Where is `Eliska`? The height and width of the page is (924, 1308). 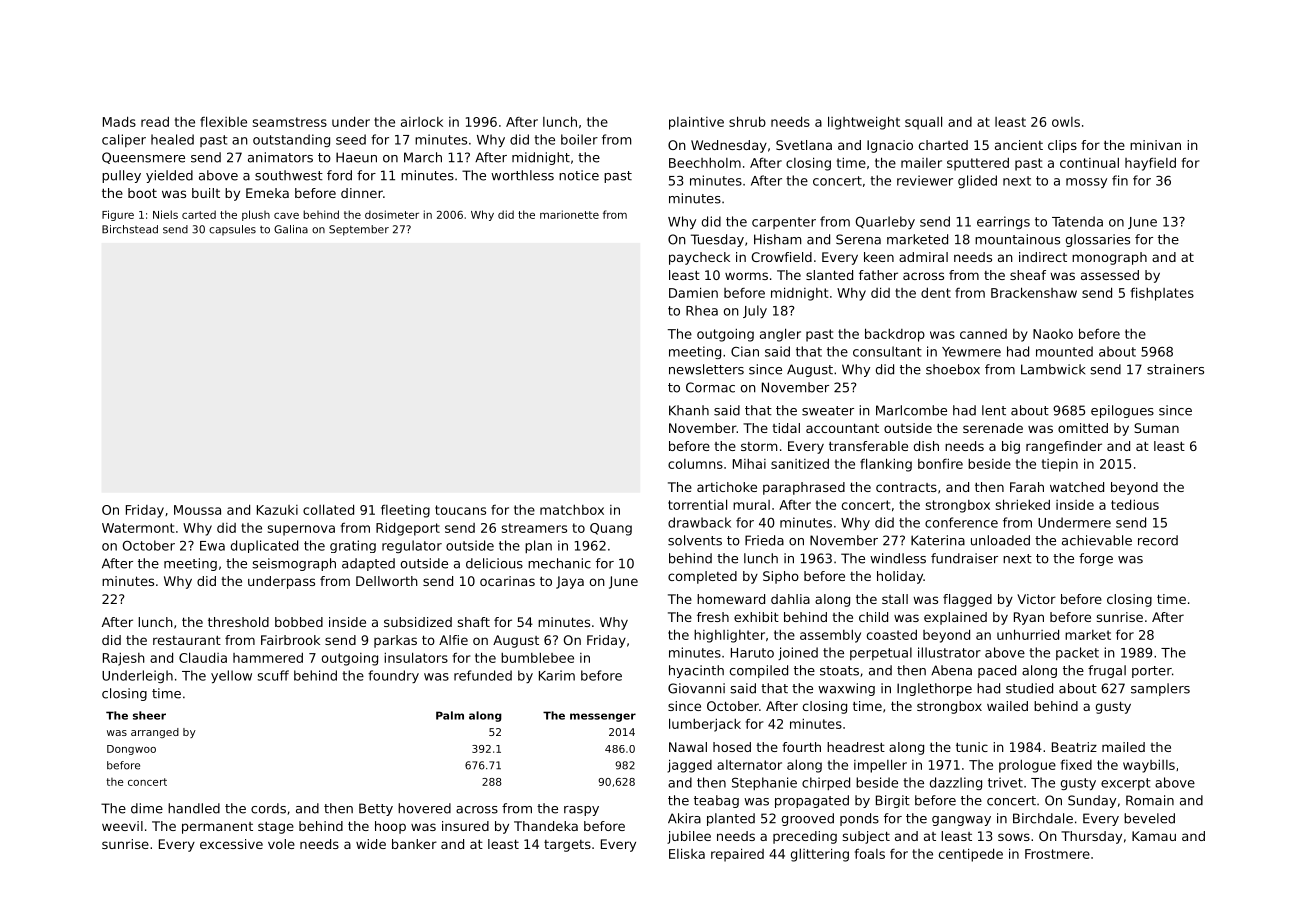
Eliska is located at coordinates (687, 853).
